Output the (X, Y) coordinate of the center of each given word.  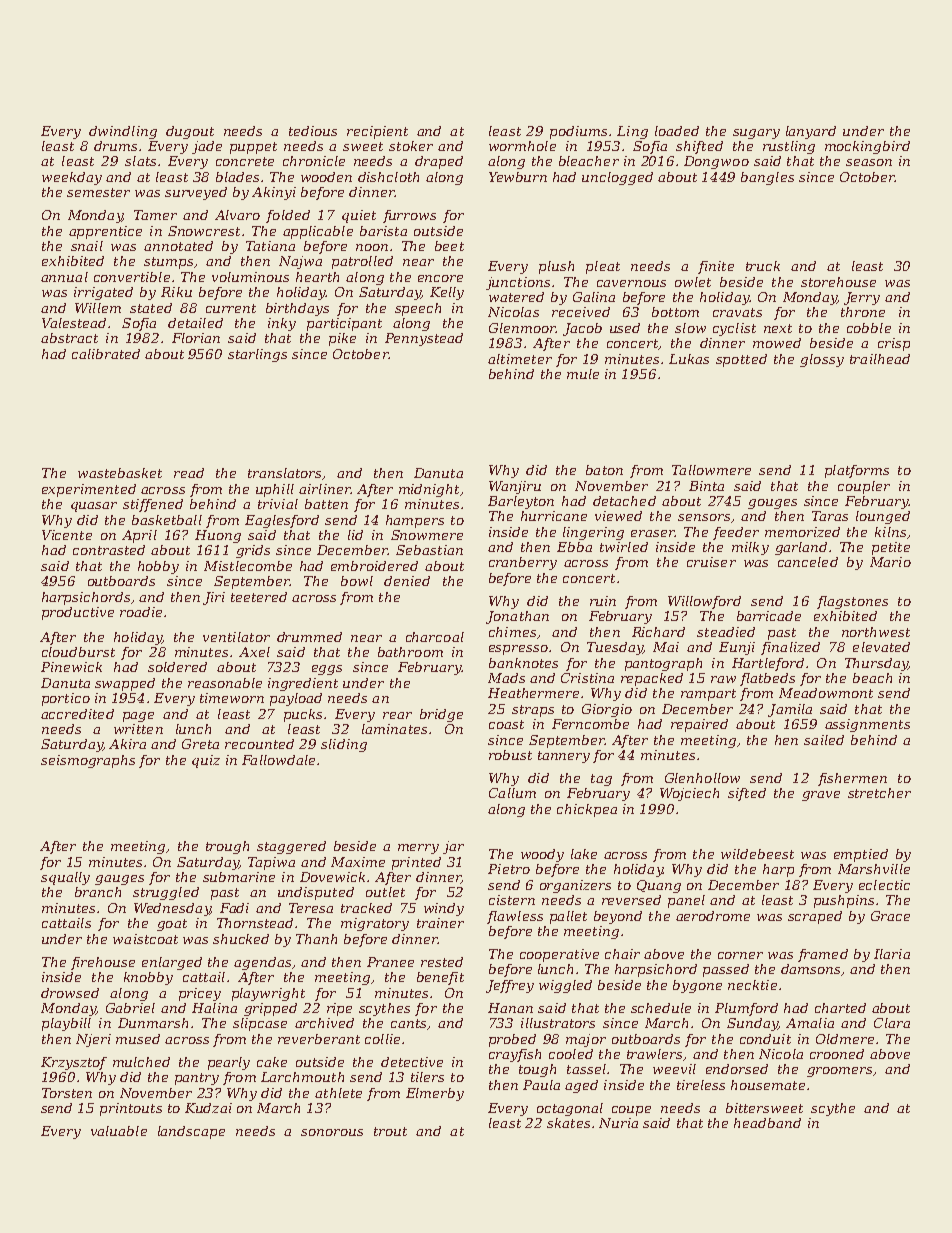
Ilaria (892, 954)
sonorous (332, 1132)
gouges (772, 504)
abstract (69, 338)
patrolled (362, 262)
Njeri (93, 1040)
